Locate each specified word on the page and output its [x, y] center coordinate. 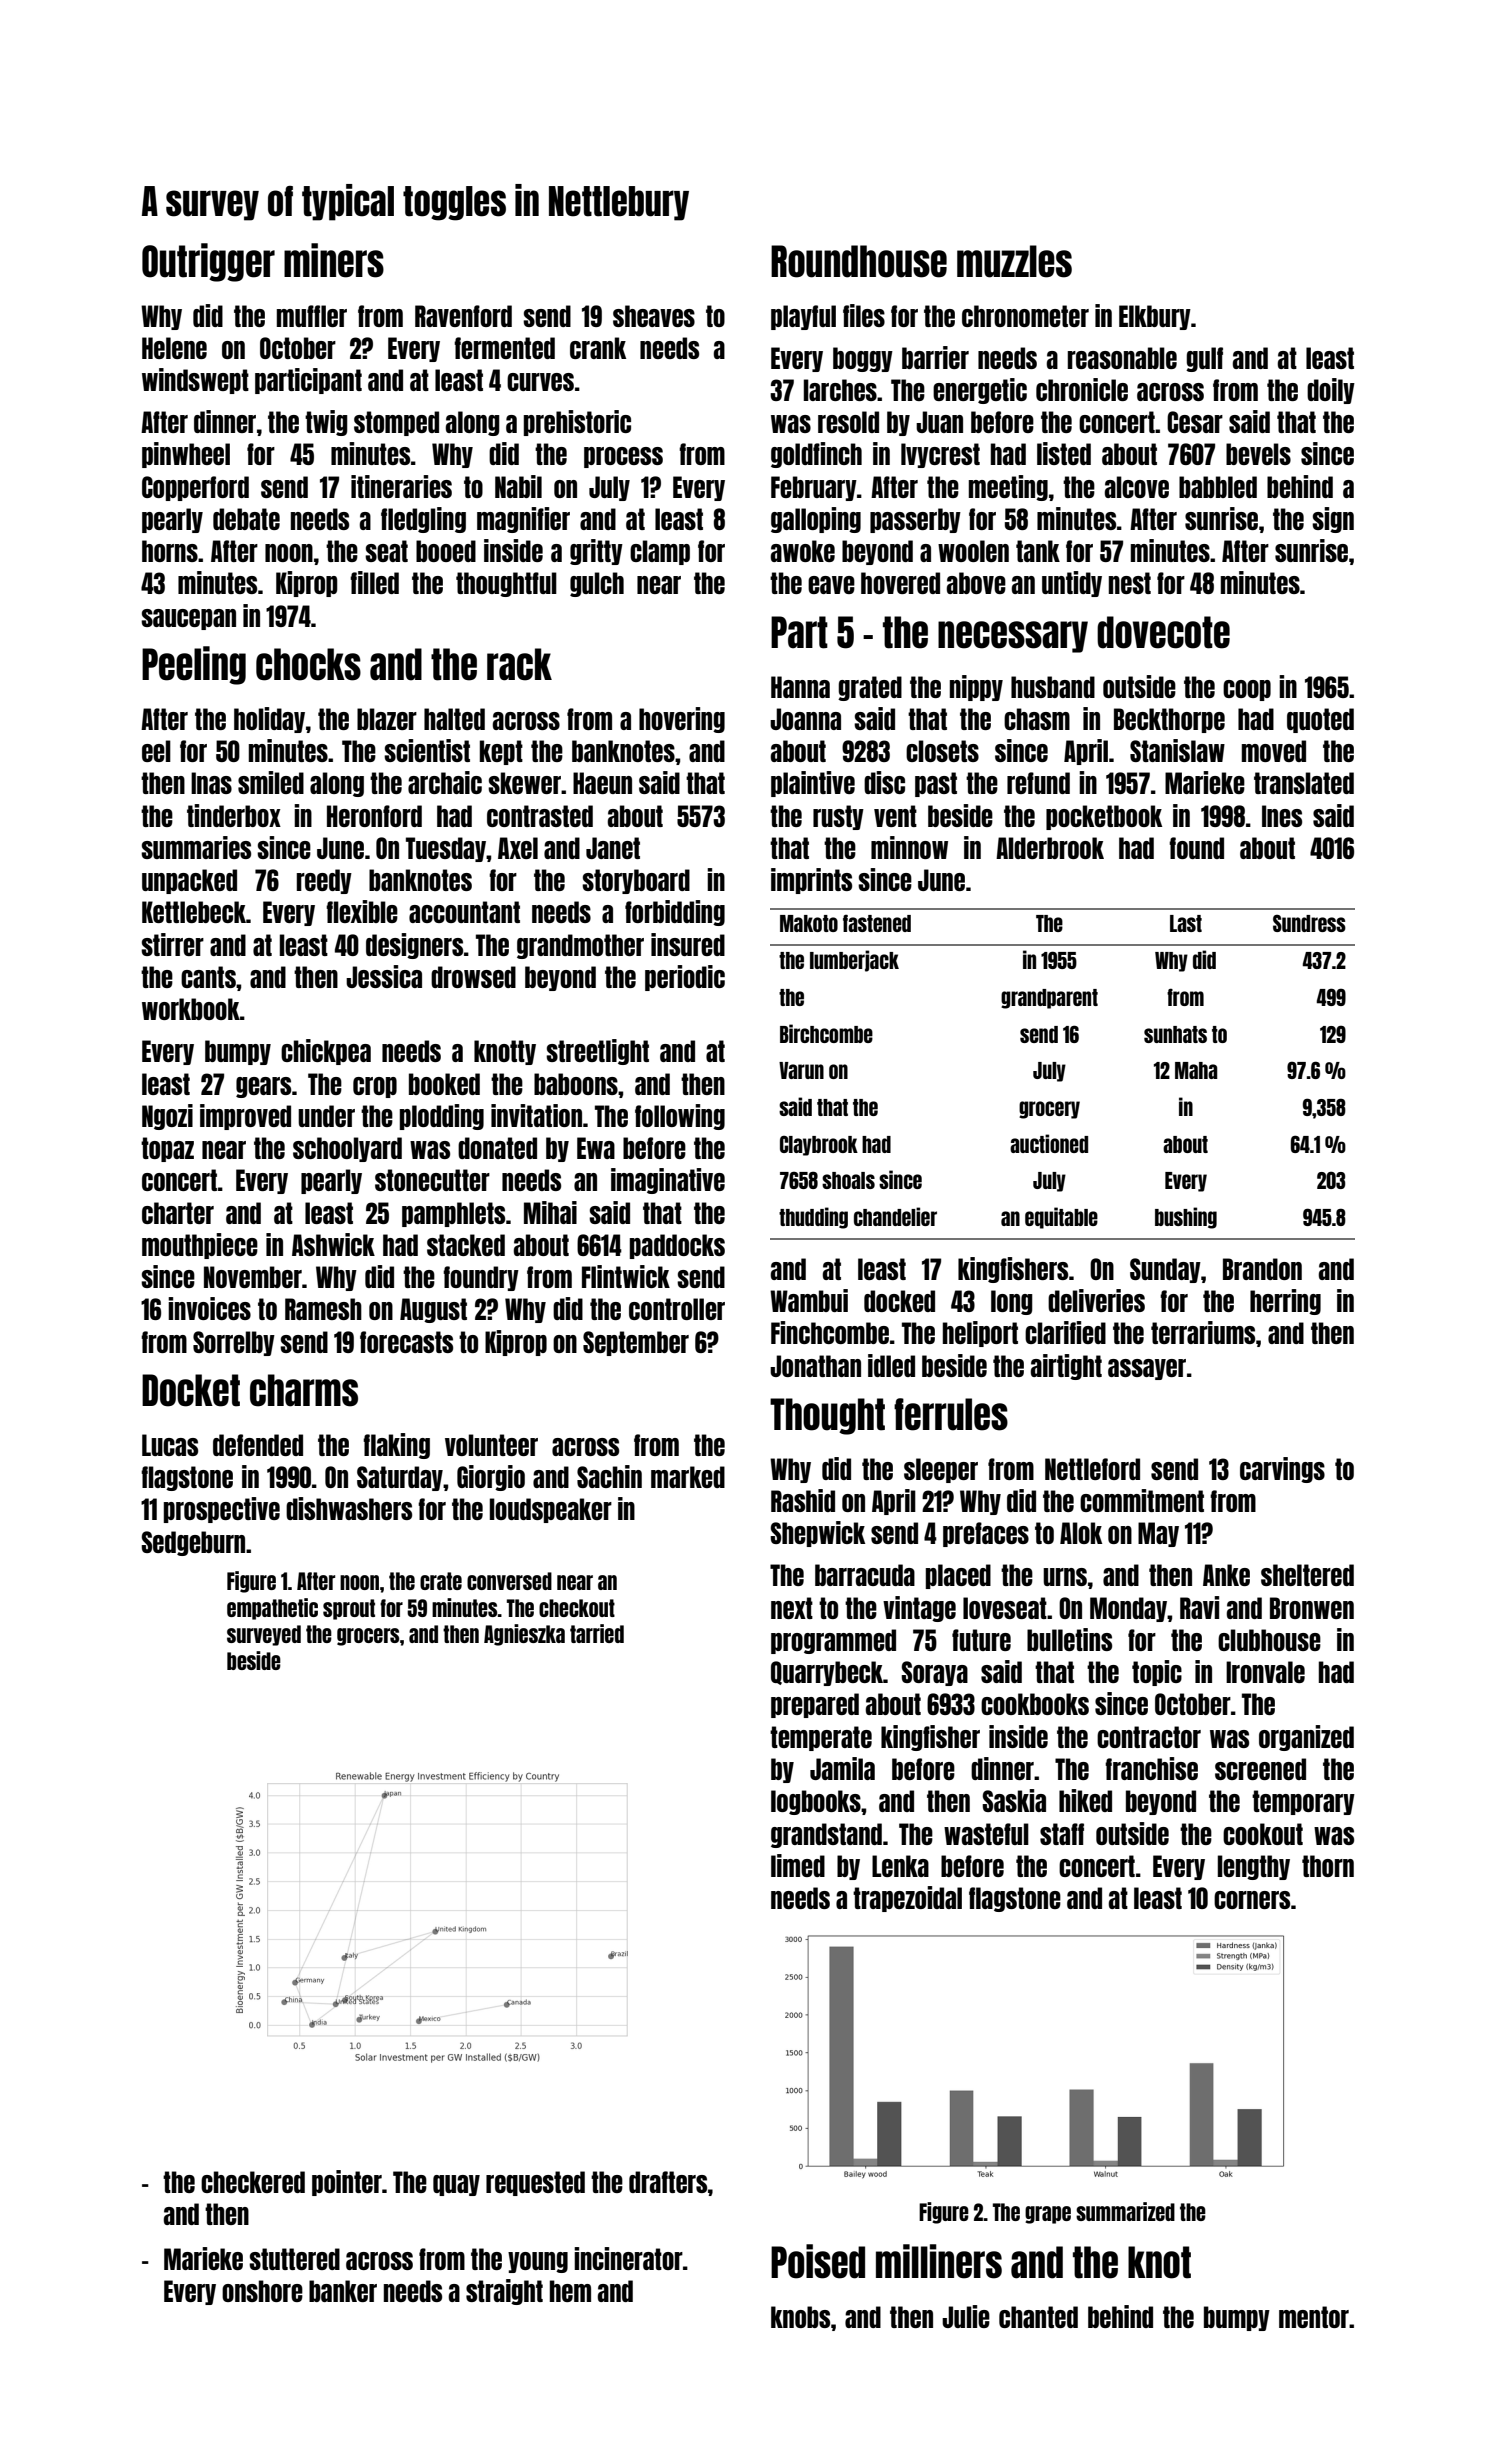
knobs [800, 2317]
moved [1274, 751]
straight [504, 2292]
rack [519, 664]
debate [246, 519]
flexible [362, 911]
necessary [1013, 637]
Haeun [602, 783]
